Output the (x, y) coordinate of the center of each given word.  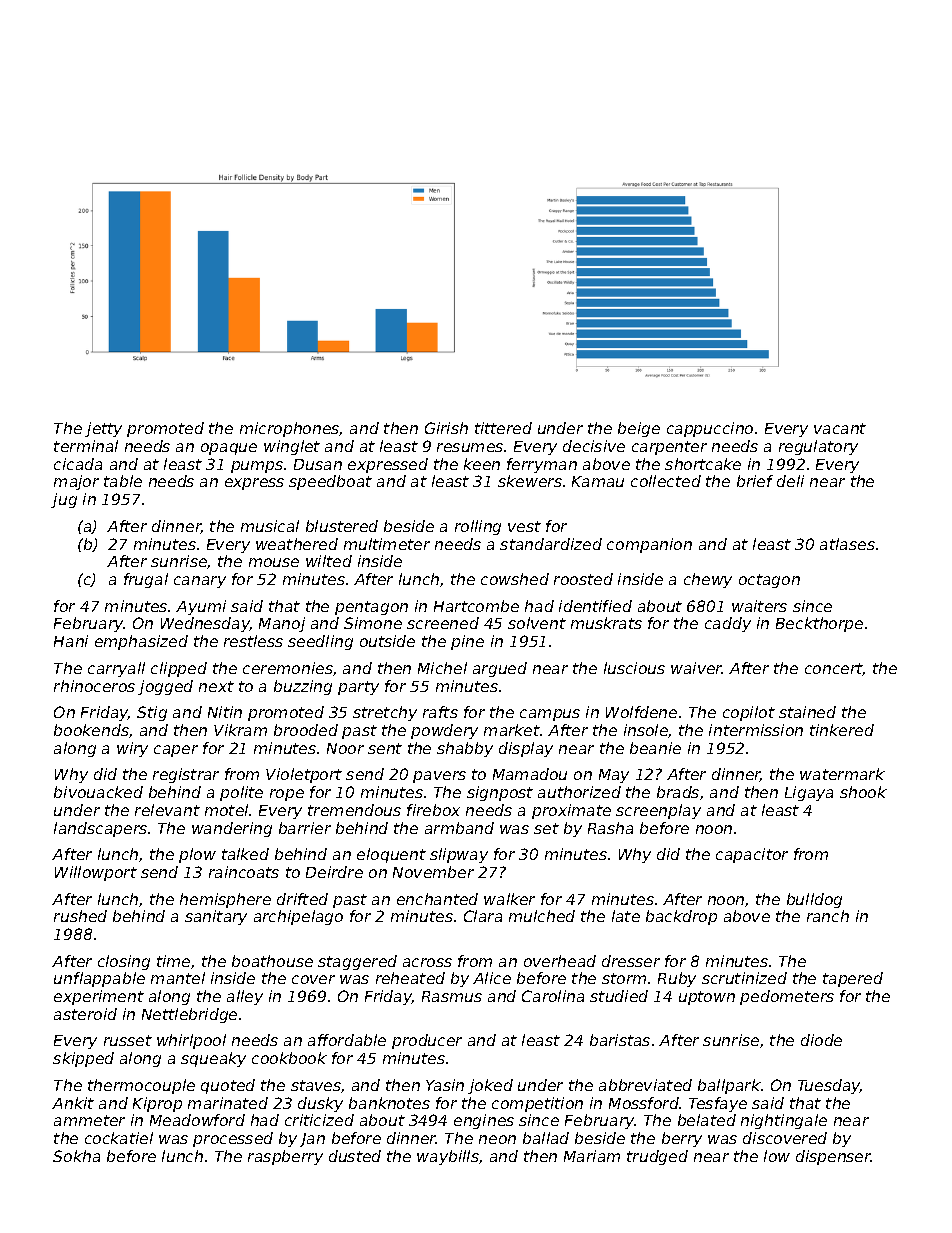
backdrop (681, 917)
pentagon (371, 608)
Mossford (644, 1103)
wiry (132, 749)
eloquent (391, 855)
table (123, 481)
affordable (347, 1040)
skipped (83, 1059)
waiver (696, 668)
